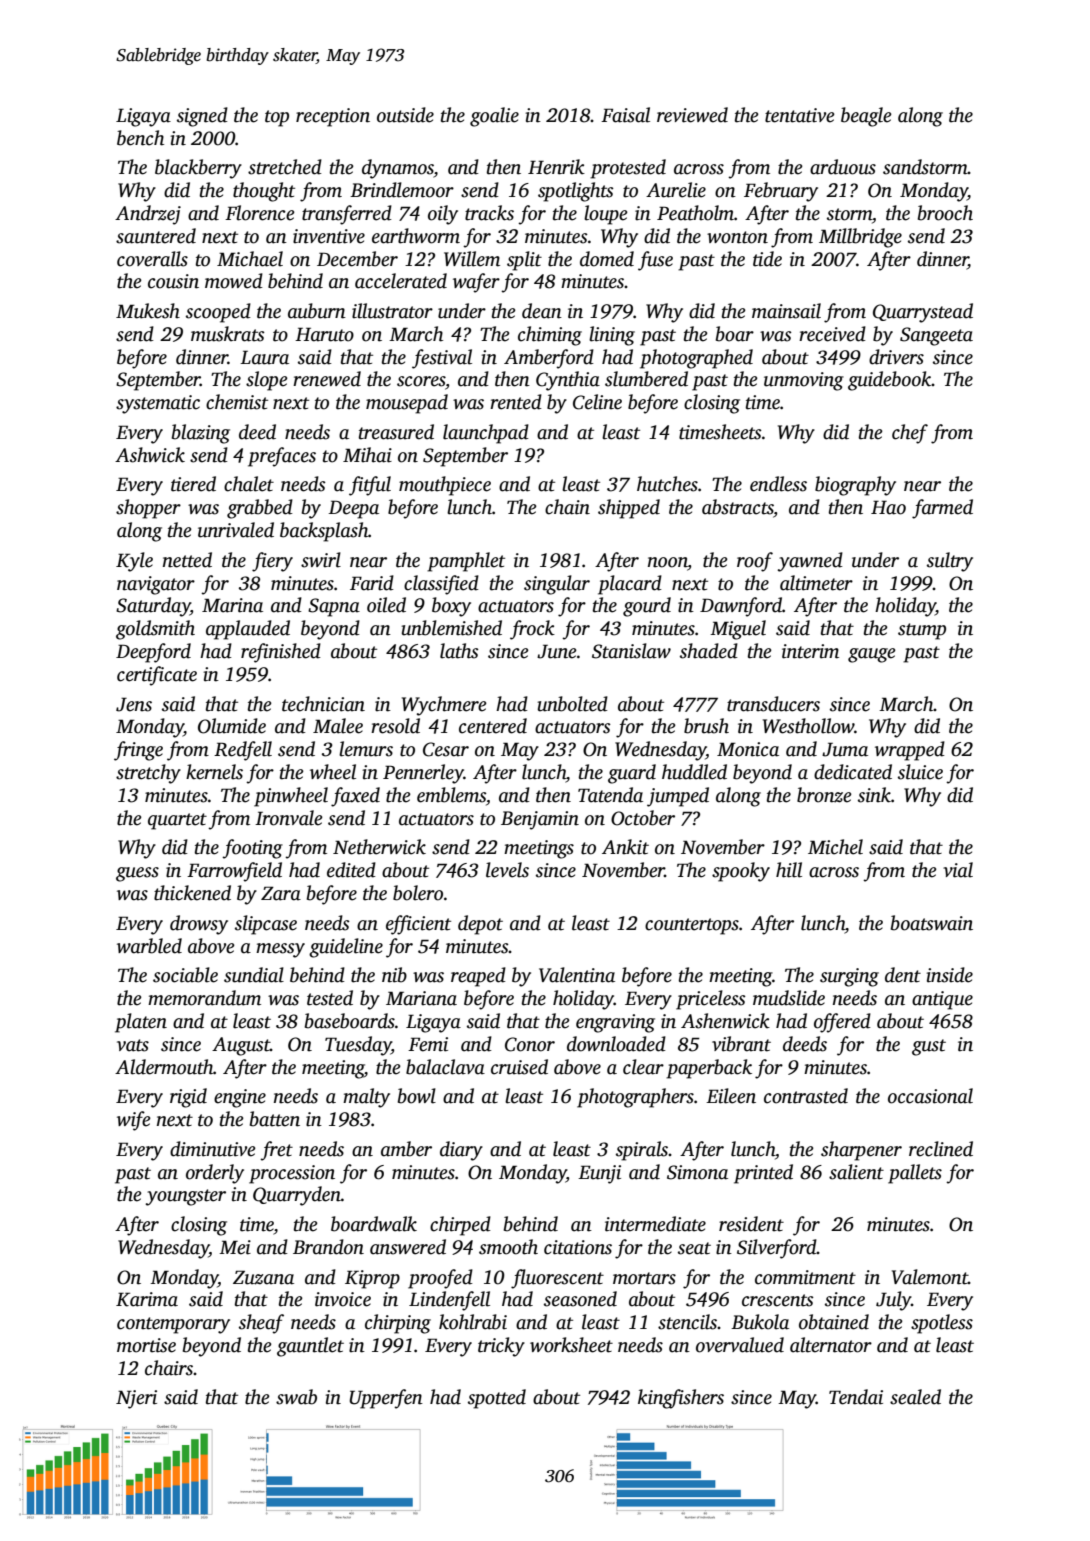 This screenshot has width=1090, height=1541. What do you see at coordinates (252, 849) in the screenshot?
I see `footing` at bounding box center [252, 849].
